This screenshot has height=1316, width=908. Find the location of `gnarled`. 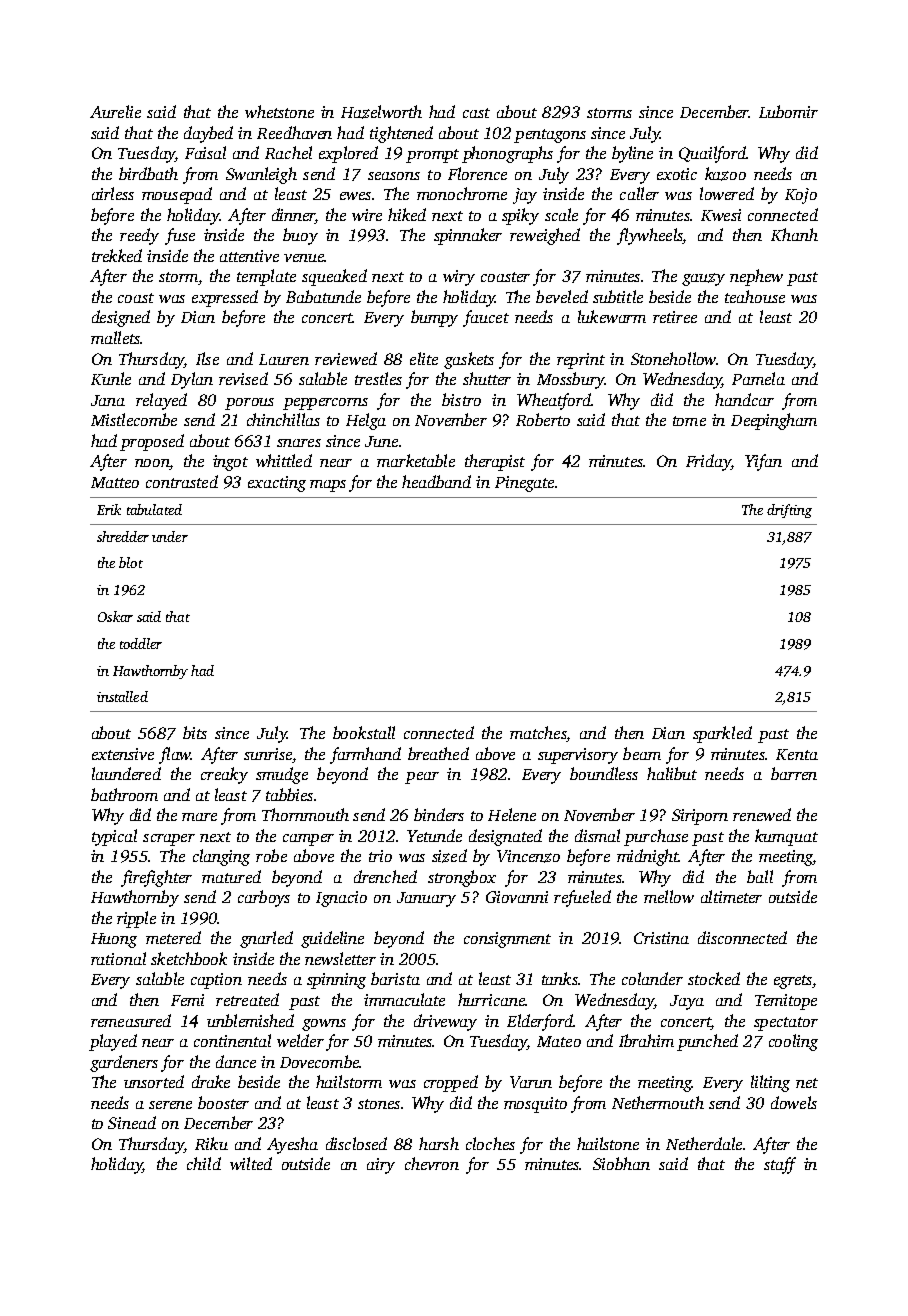

gnarled is located at coordinates (266, 939).
